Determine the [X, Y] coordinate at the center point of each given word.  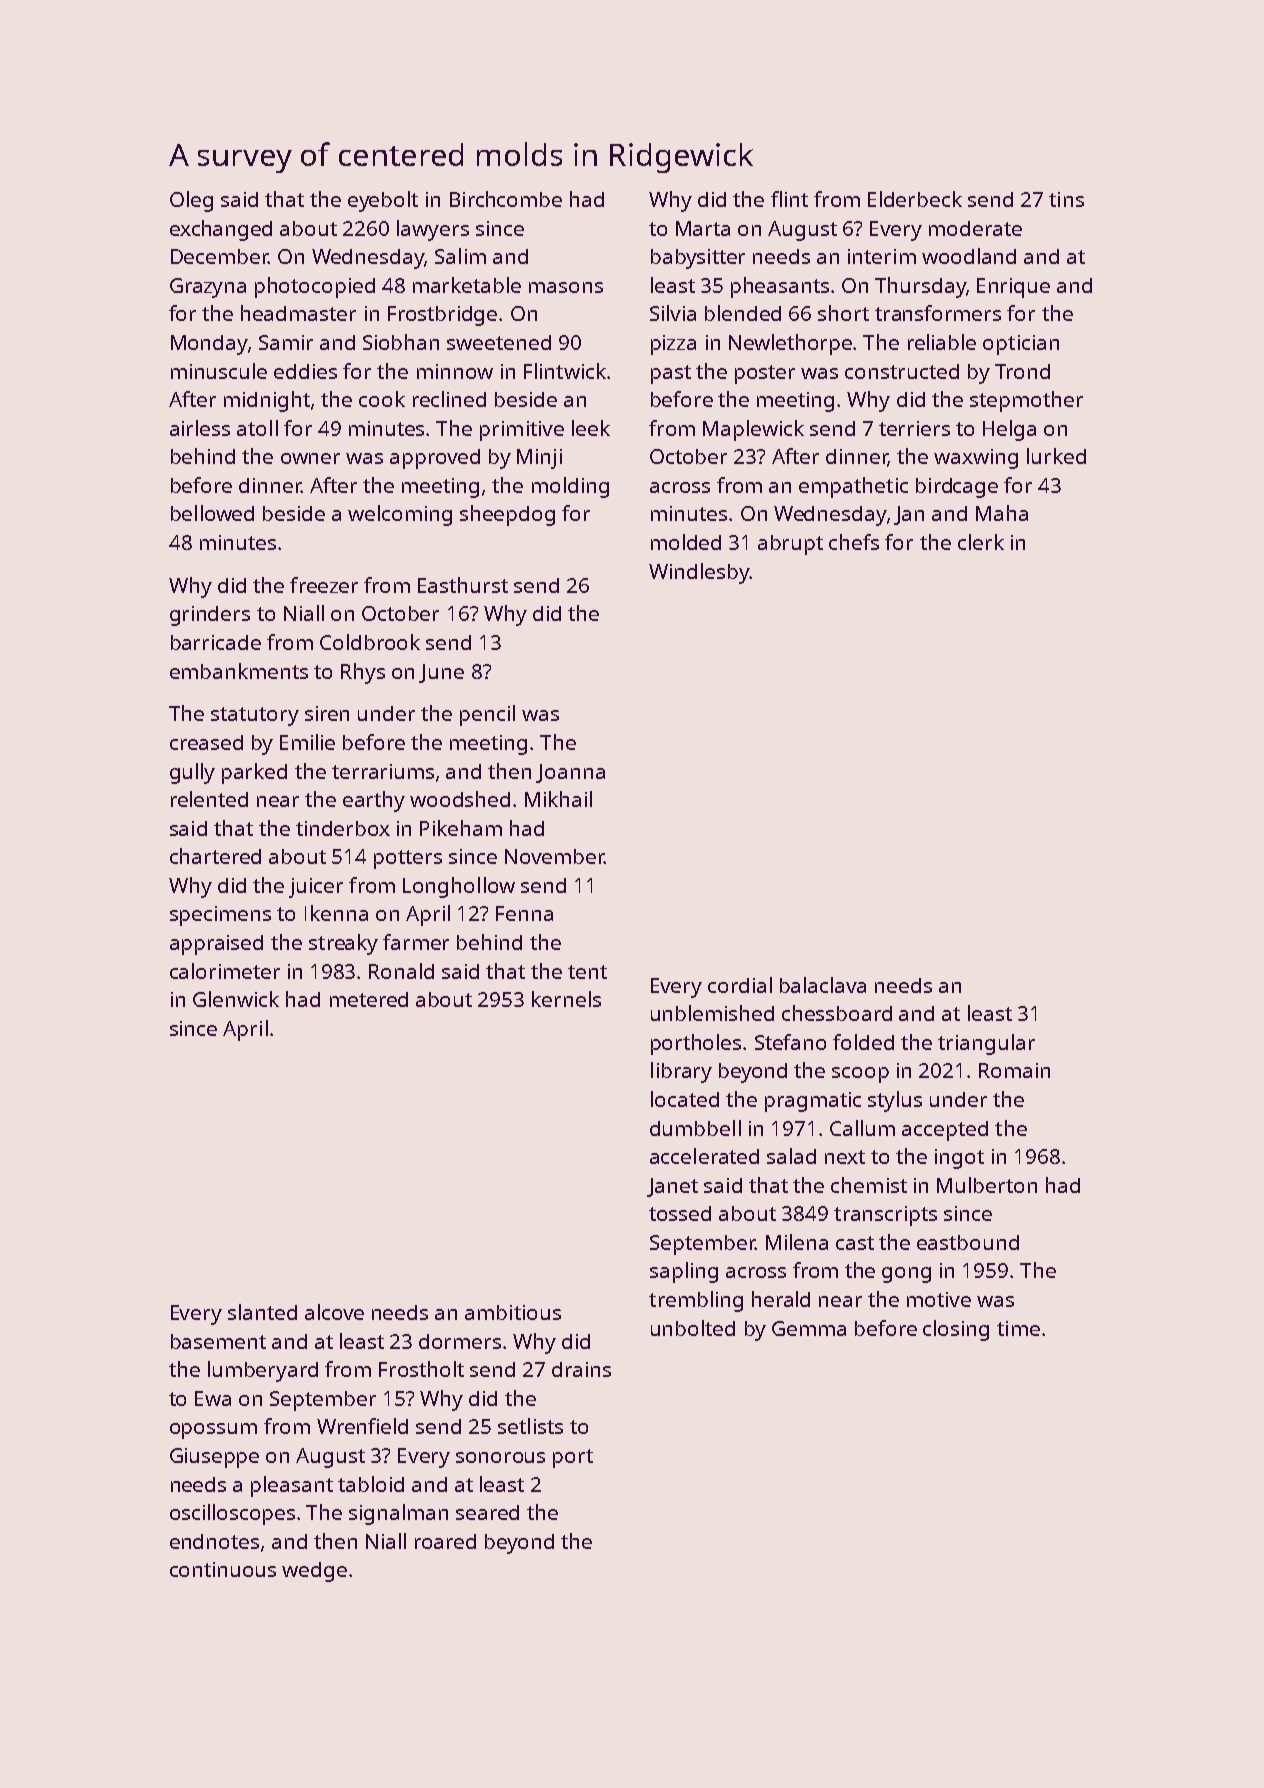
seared [487, 1512]
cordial [740, 985]
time [1018, 1328]
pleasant [292, 1486]
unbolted [693, 1328]
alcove [334, 1312]
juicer [316, 888]
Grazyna [208, 288]
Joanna [570, 773]
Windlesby [699, 573]
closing [956, 1330]
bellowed [212, 513]
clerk [981, 542]
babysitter [698, 259]
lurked [1056, 456]
